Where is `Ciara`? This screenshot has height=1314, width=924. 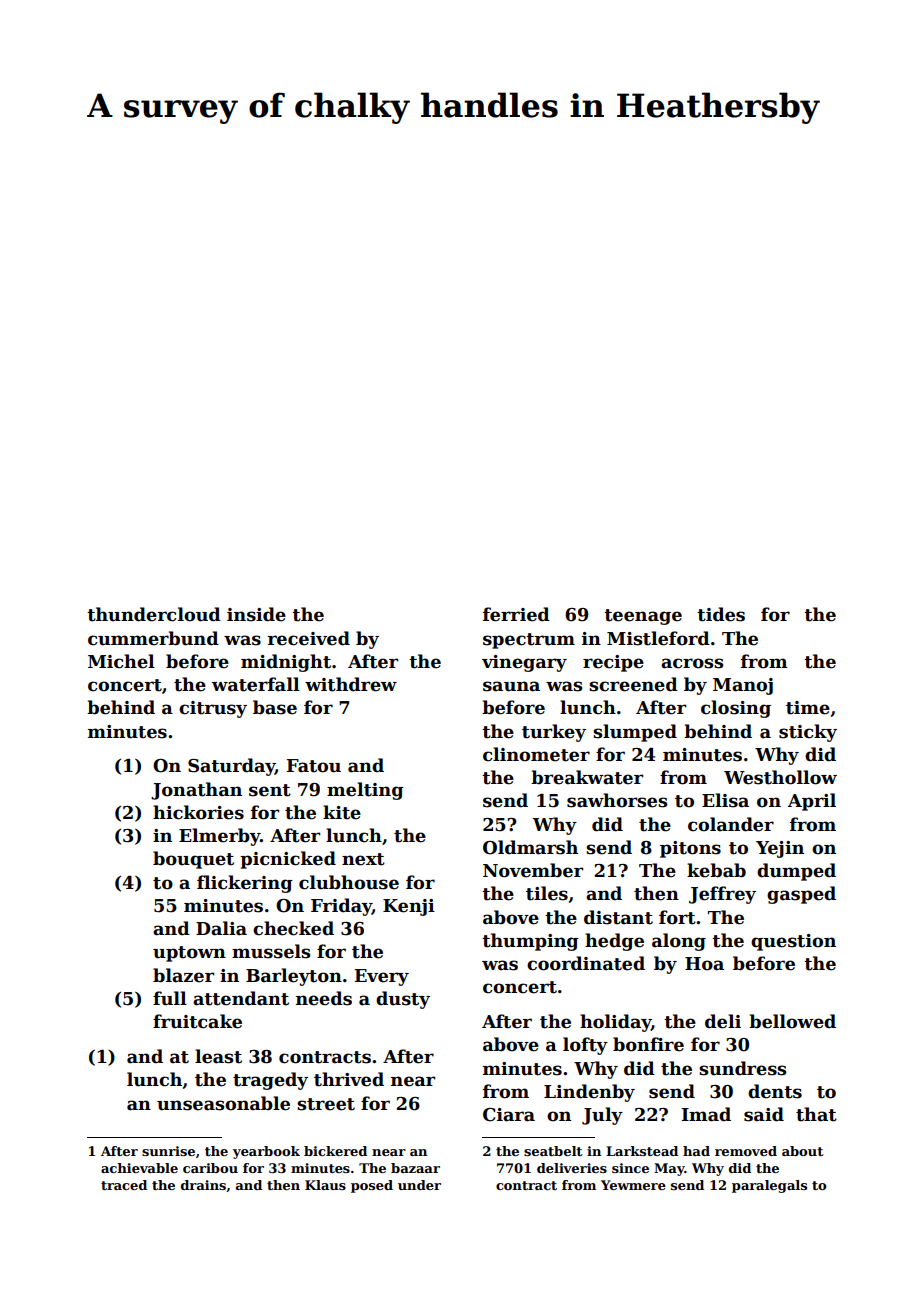 Ciara is located at coordinates (509, 1115).
